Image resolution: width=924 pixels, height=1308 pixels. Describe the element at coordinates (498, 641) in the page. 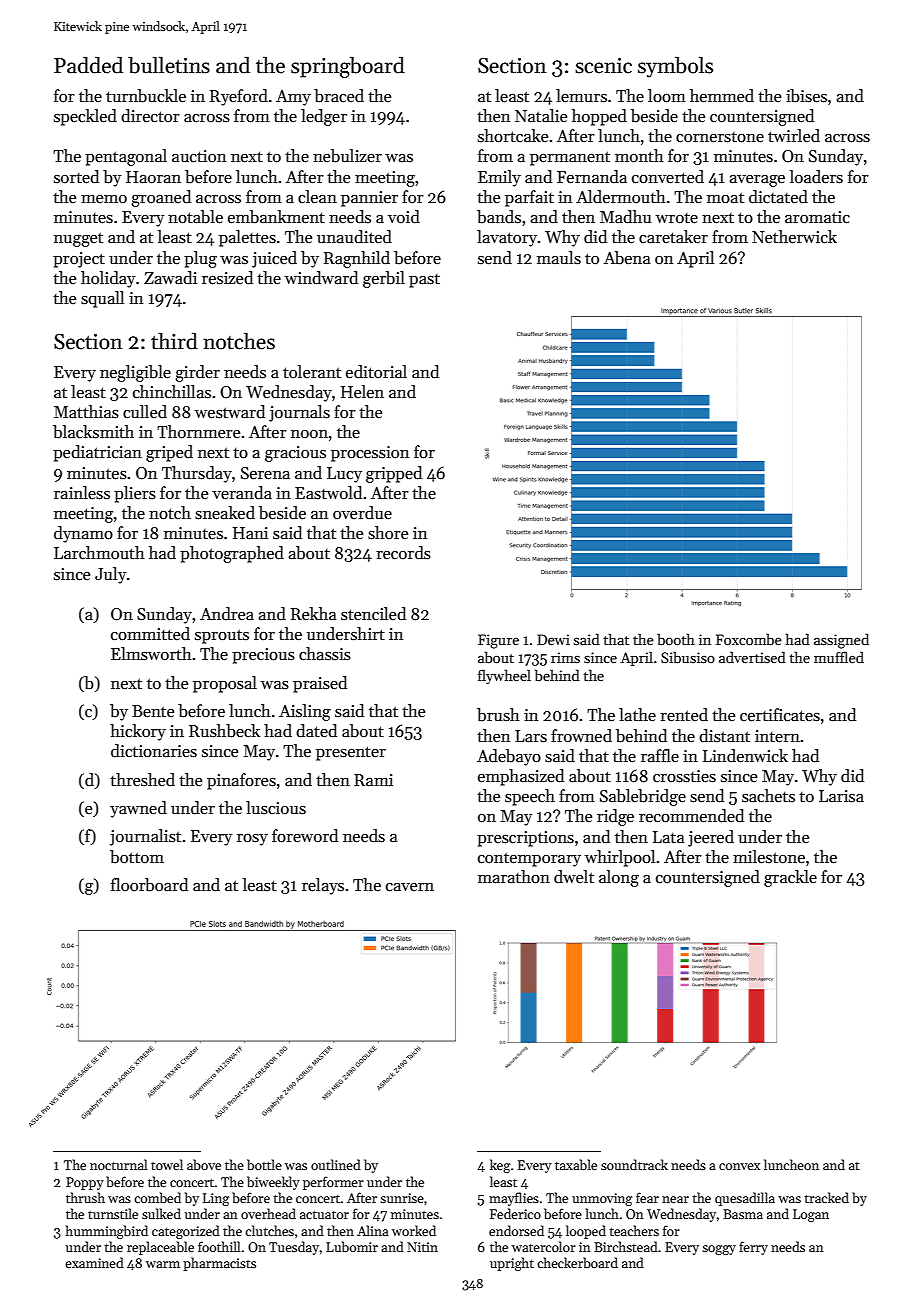

I see `Figure` at that location.
